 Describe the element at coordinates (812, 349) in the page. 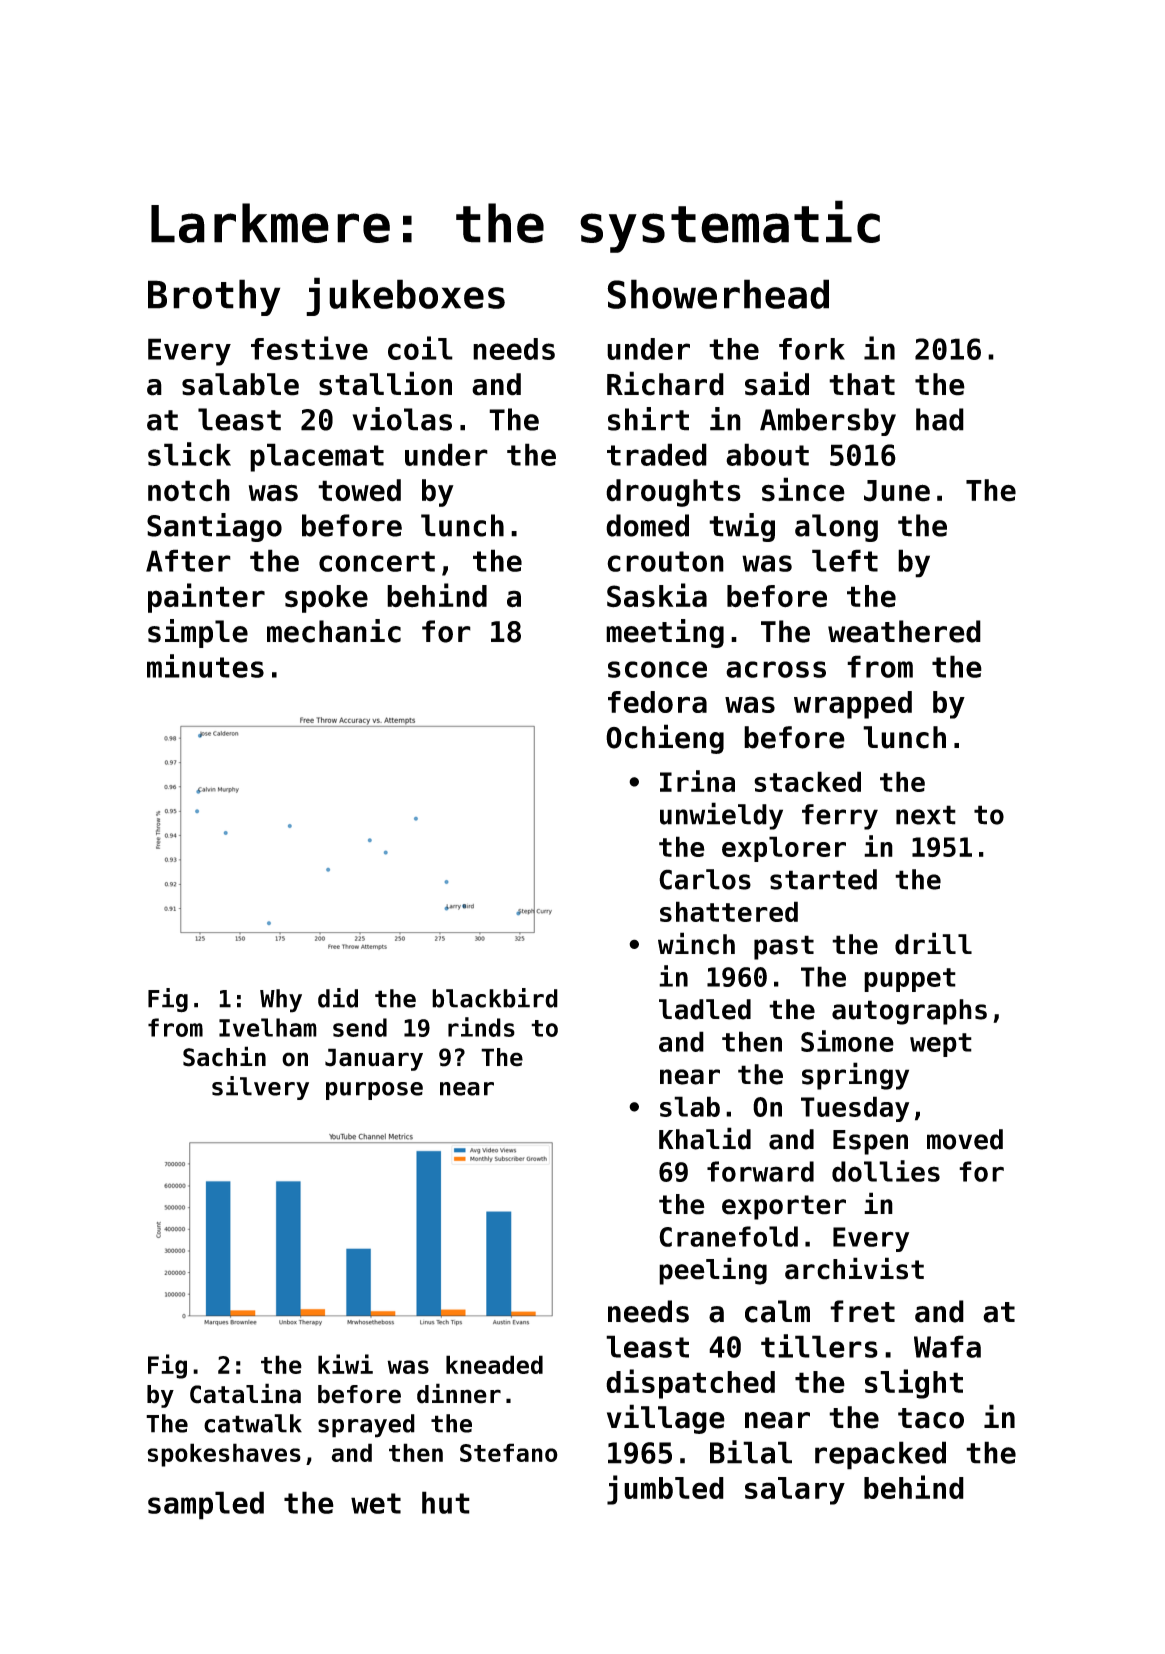

I see `fork` at that location.
